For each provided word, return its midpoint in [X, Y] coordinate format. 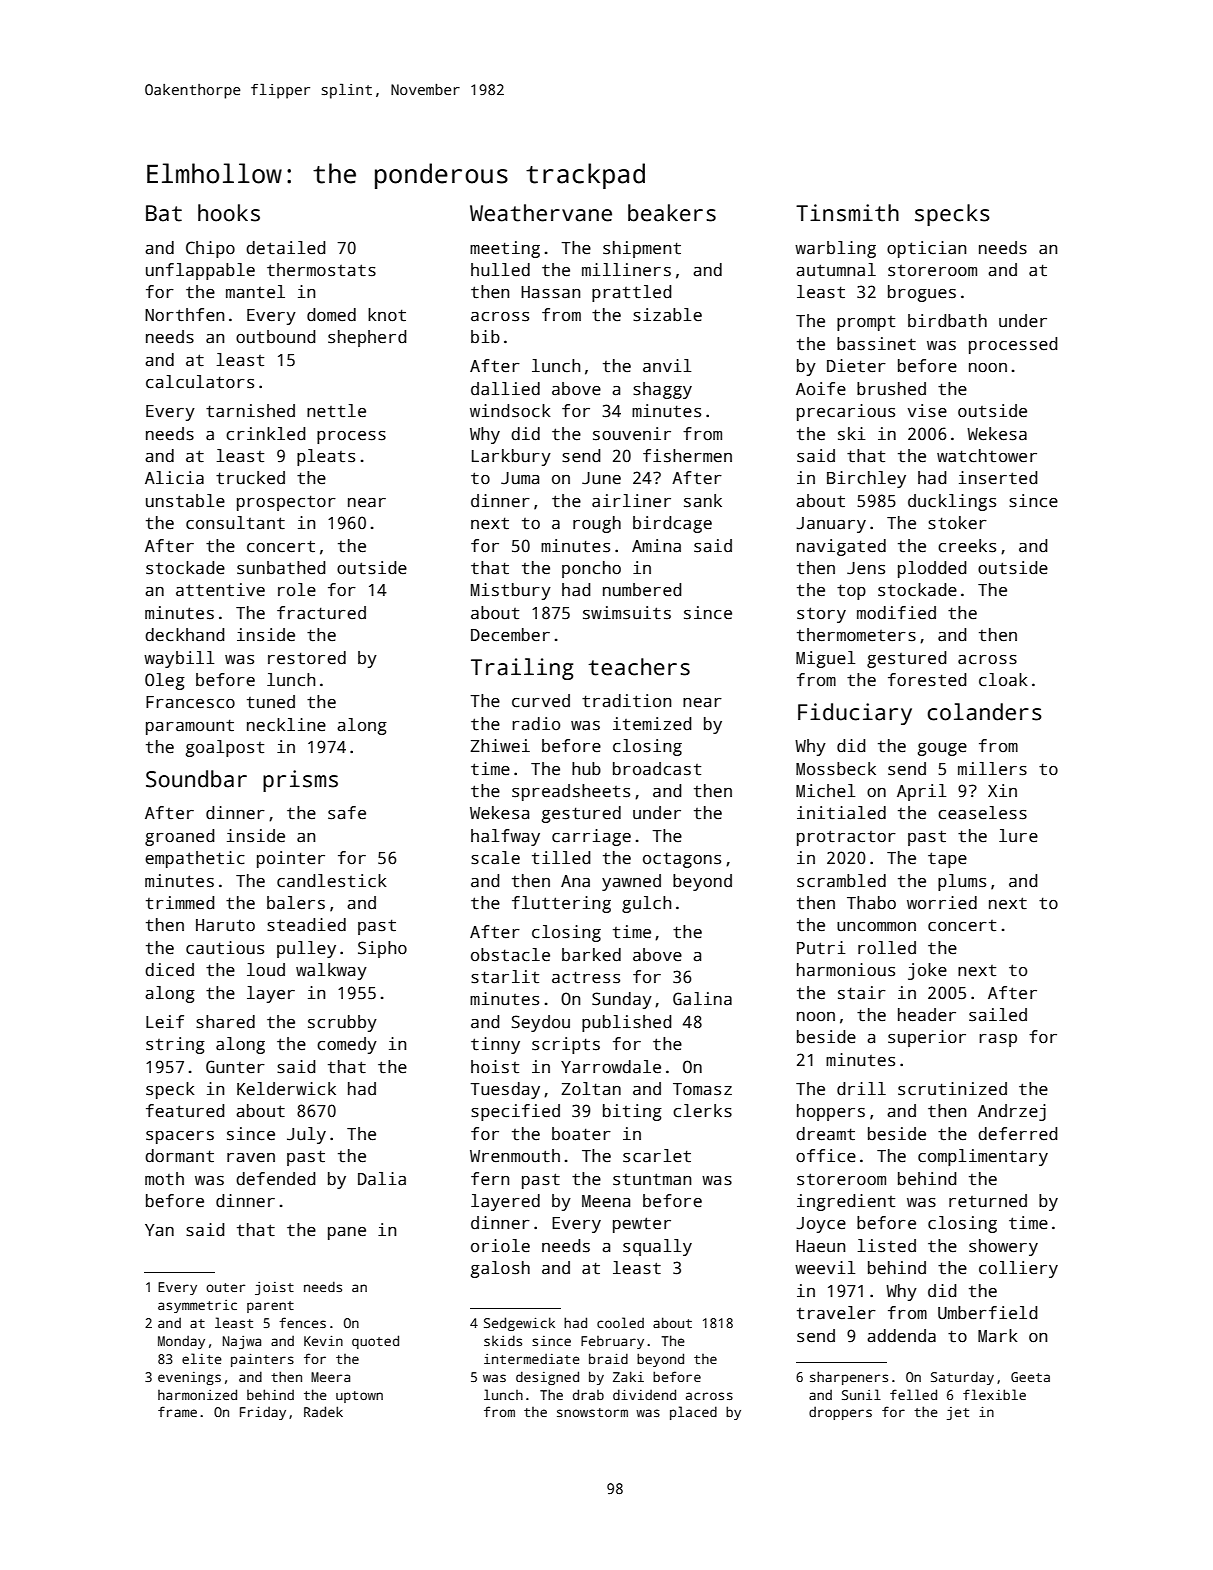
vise [927, 411]
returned [988, 1201]
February [612, 1342]
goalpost [225, 748]
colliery [1018, 1269]
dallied [505, 389]
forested [927, 680]
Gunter [235, 1067]
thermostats [321, 270]
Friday [263, 1413]
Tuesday [505, 1090]
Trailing [522, 669]
